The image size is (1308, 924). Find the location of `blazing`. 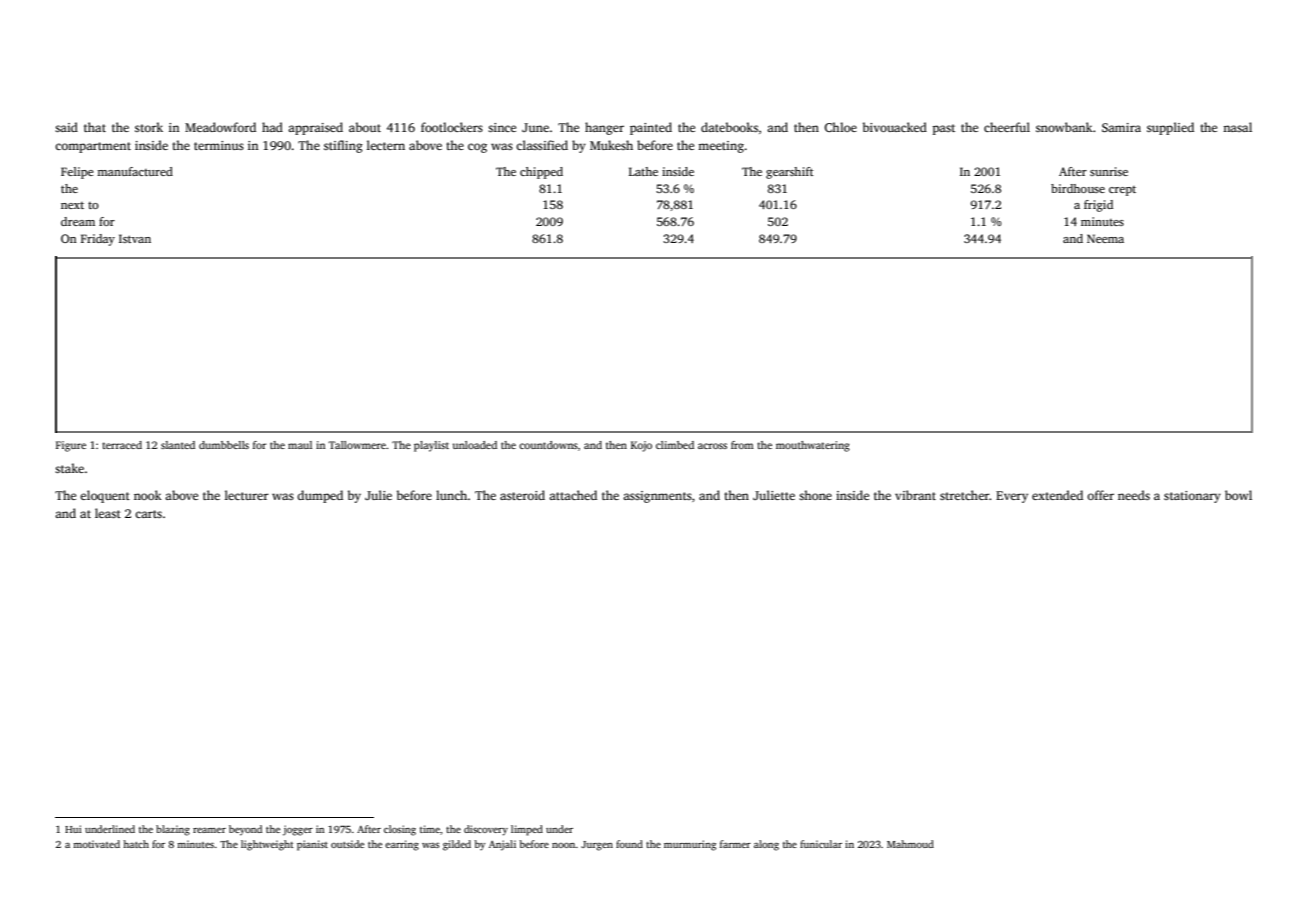

blazing is located at coordinates (173, 830).
